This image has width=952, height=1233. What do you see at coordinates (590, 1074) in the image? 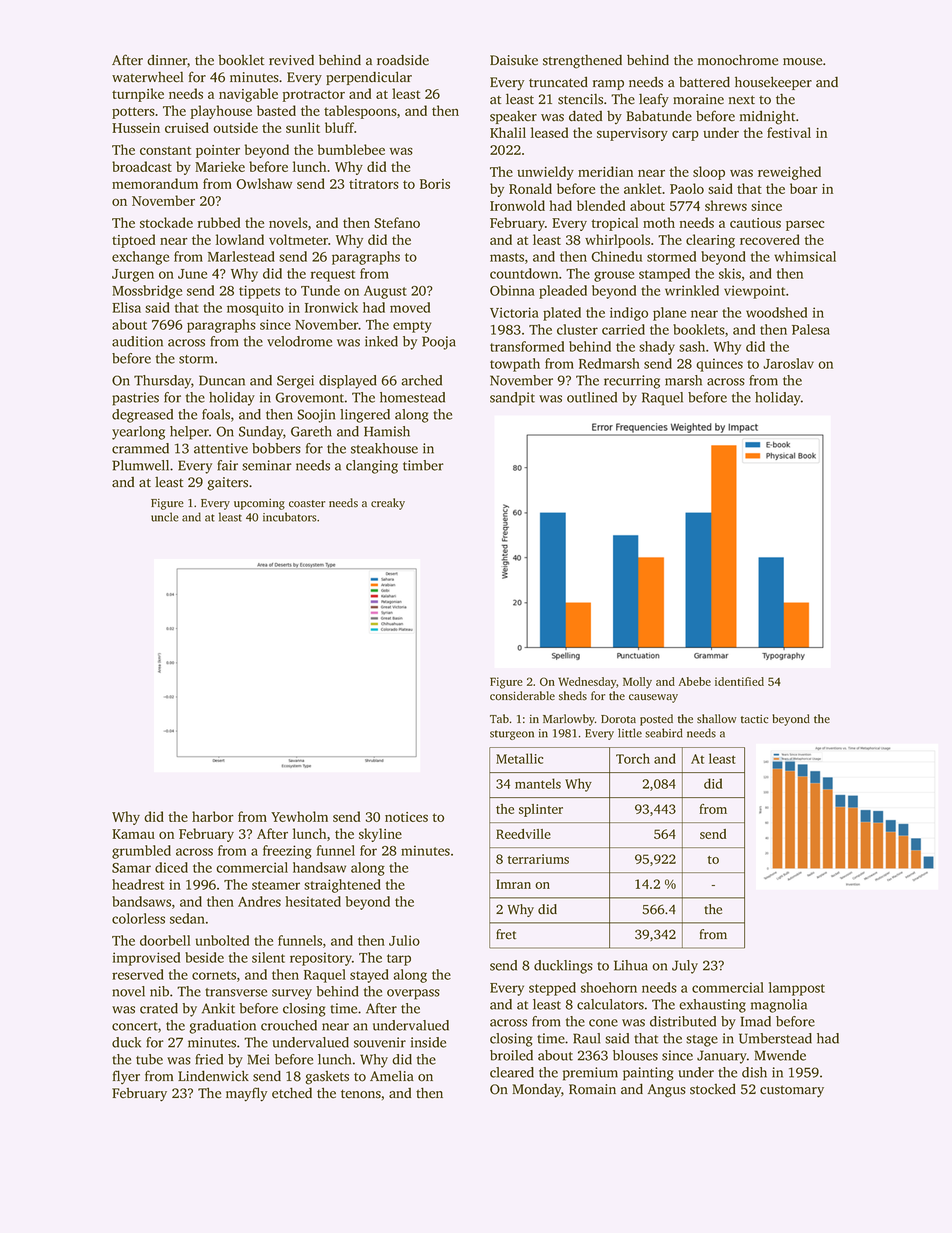
I see `premium` at bounding box center [590, 1074].
